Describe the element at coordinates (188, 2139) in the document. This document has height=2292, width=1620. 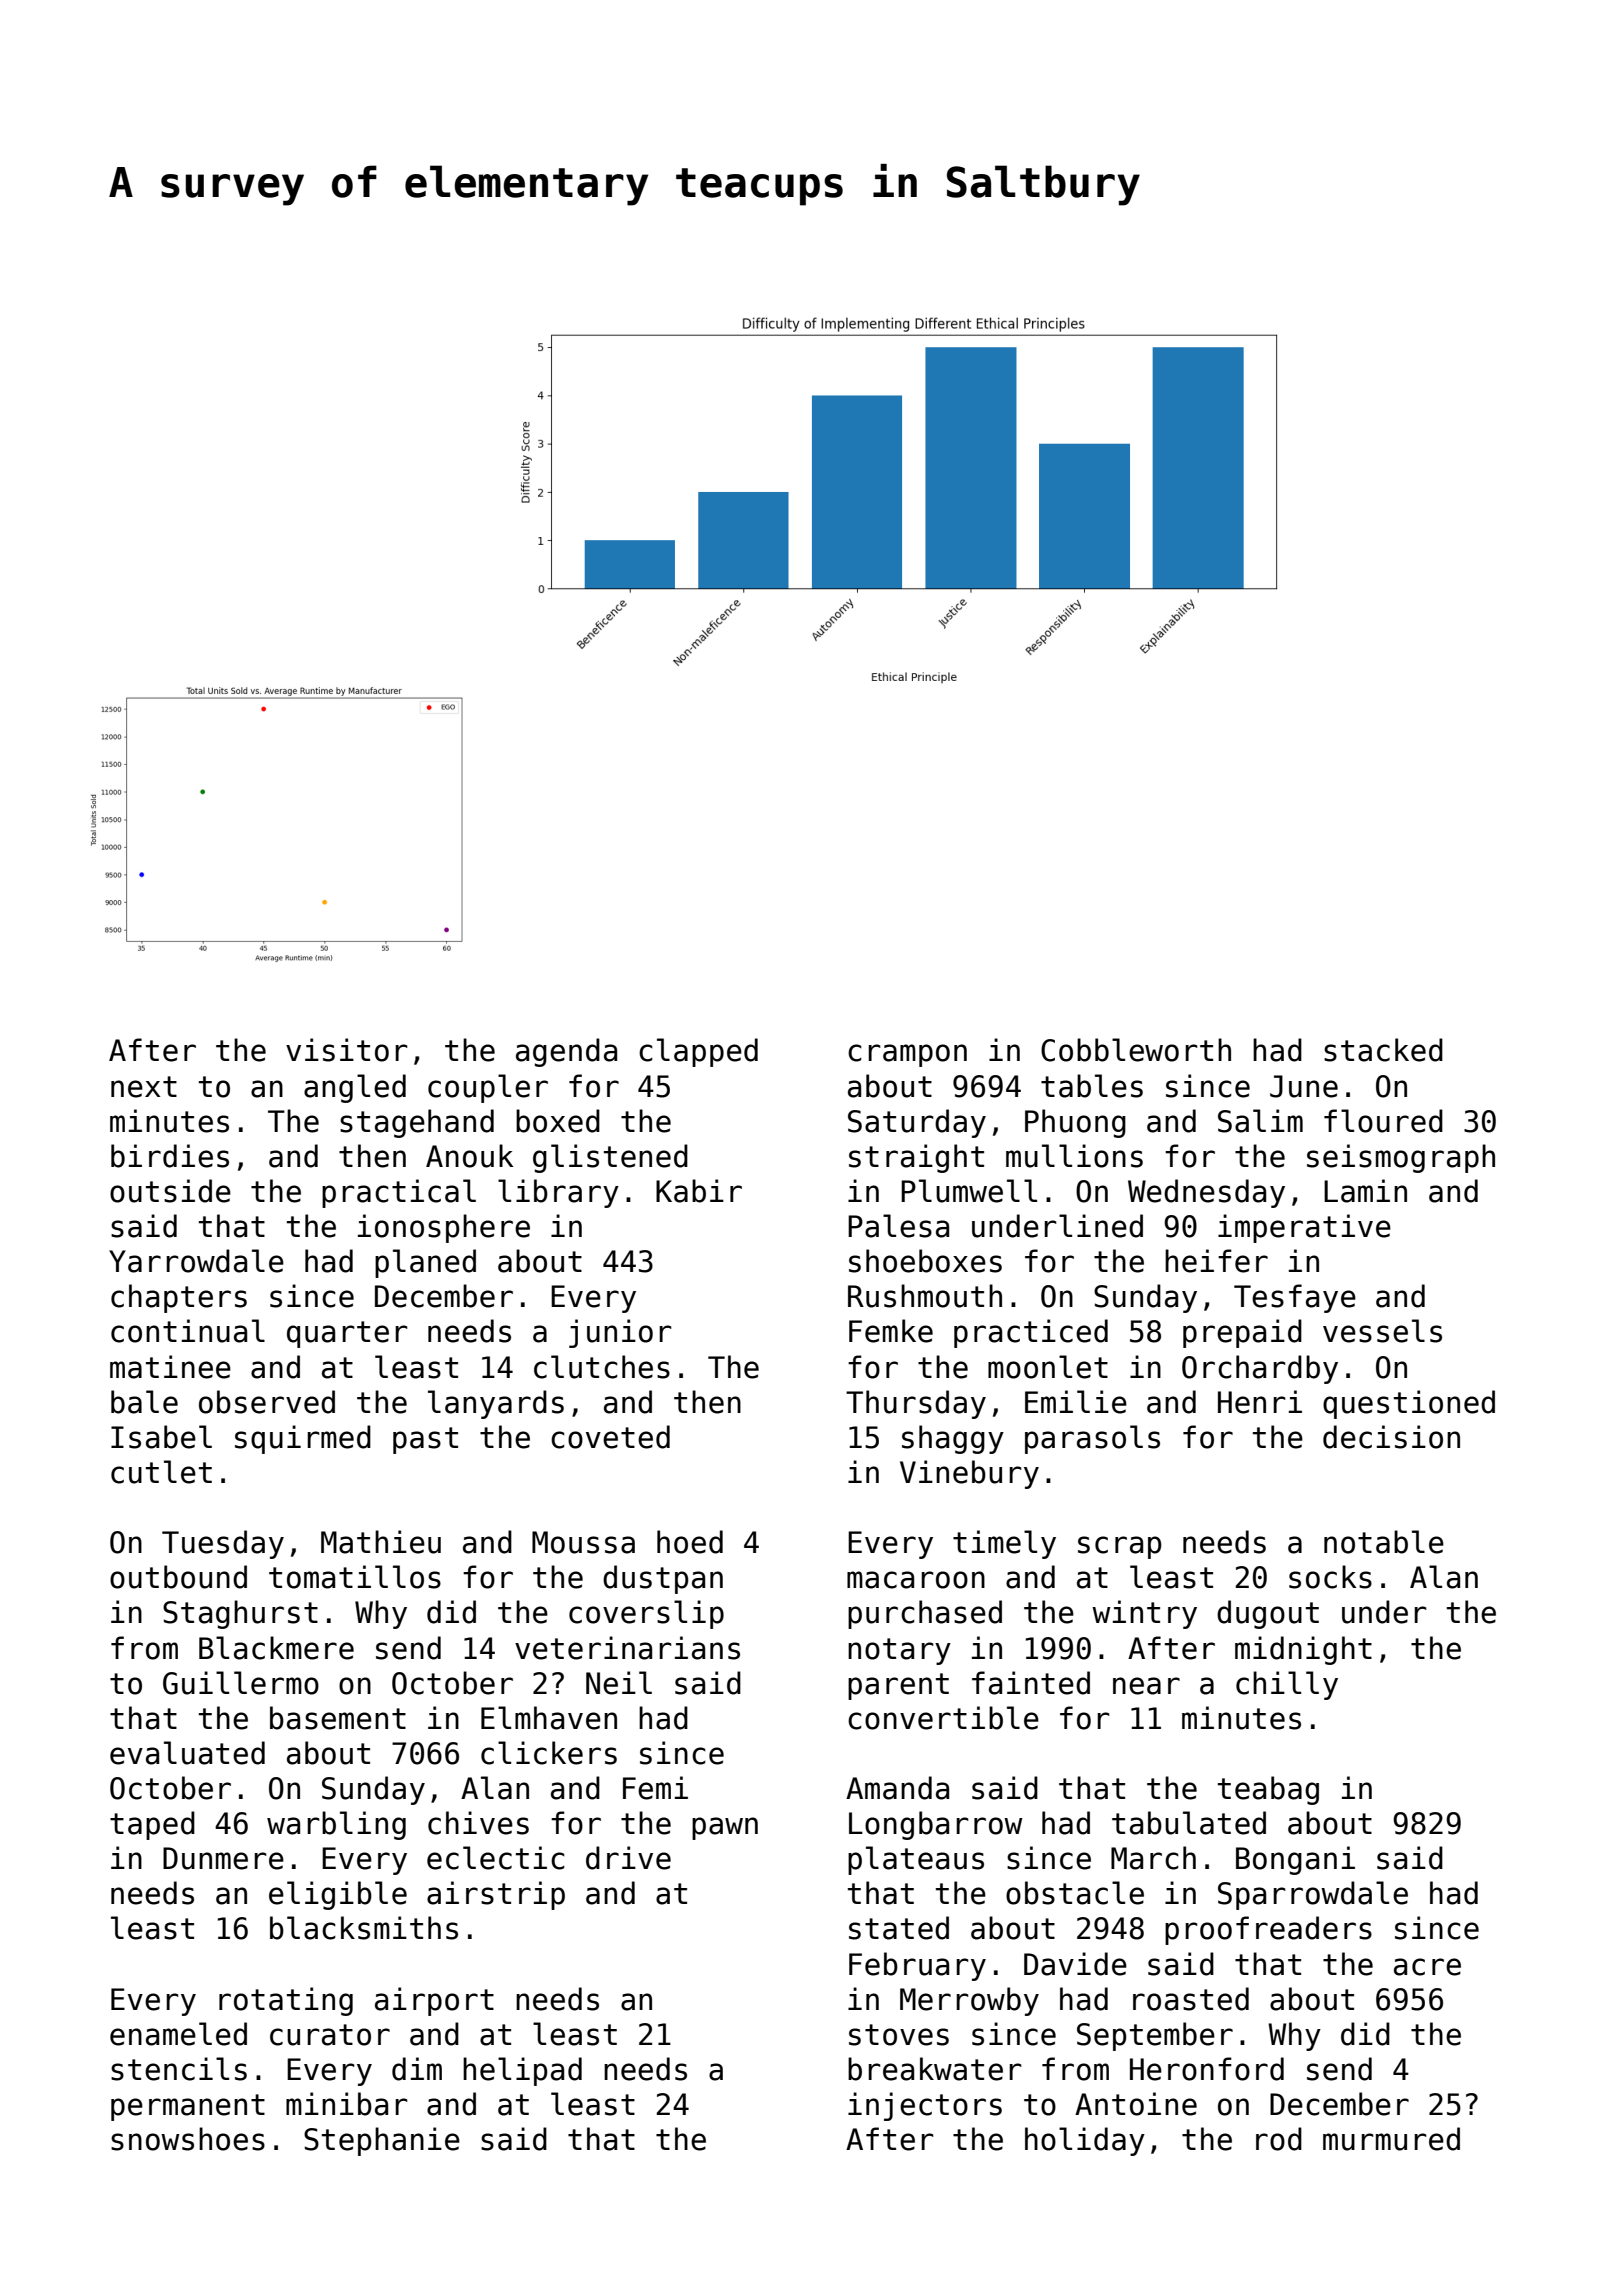
I see `snowshoes` at that location.
